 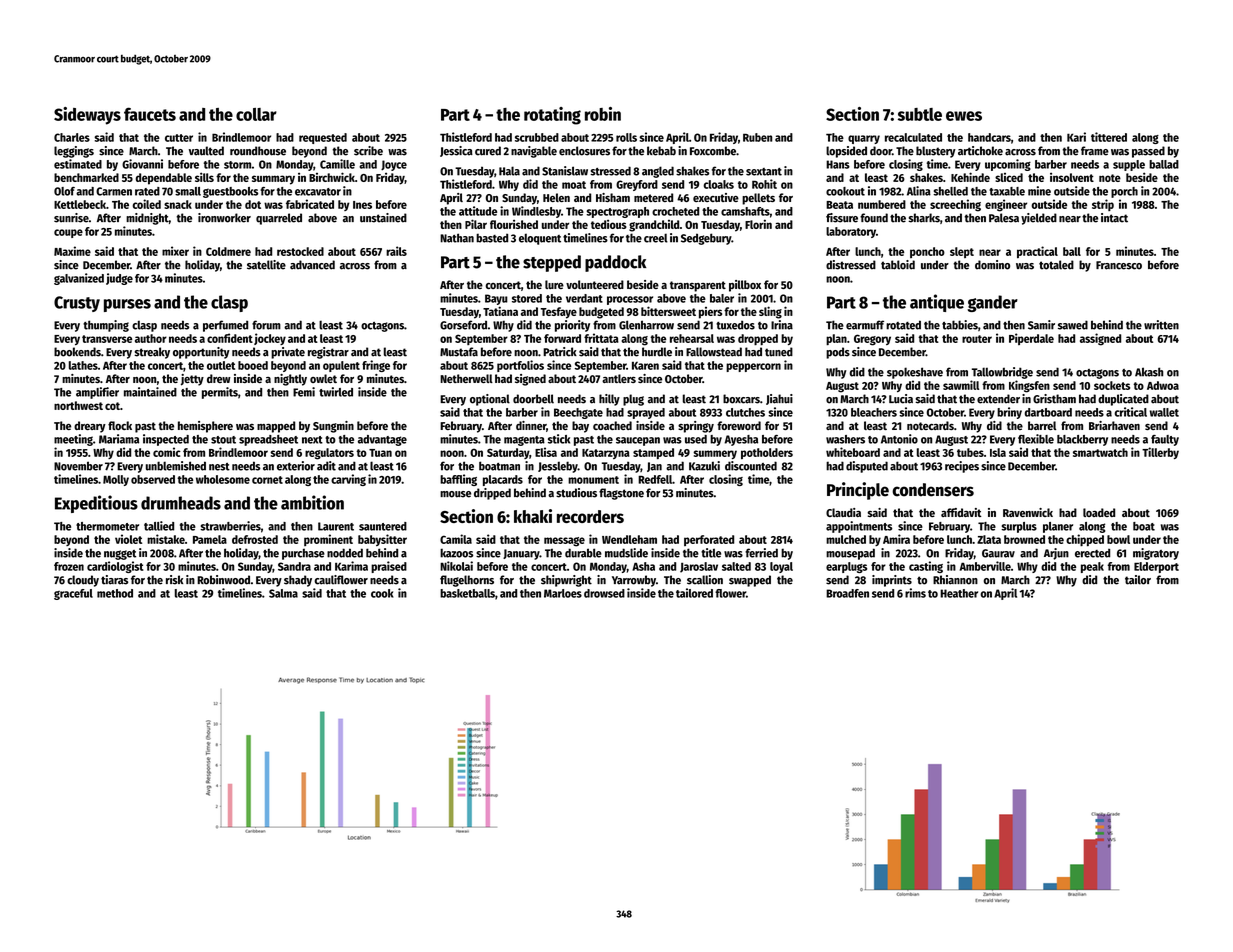 I want to click on galvanized, so click(x=79, y=279).
